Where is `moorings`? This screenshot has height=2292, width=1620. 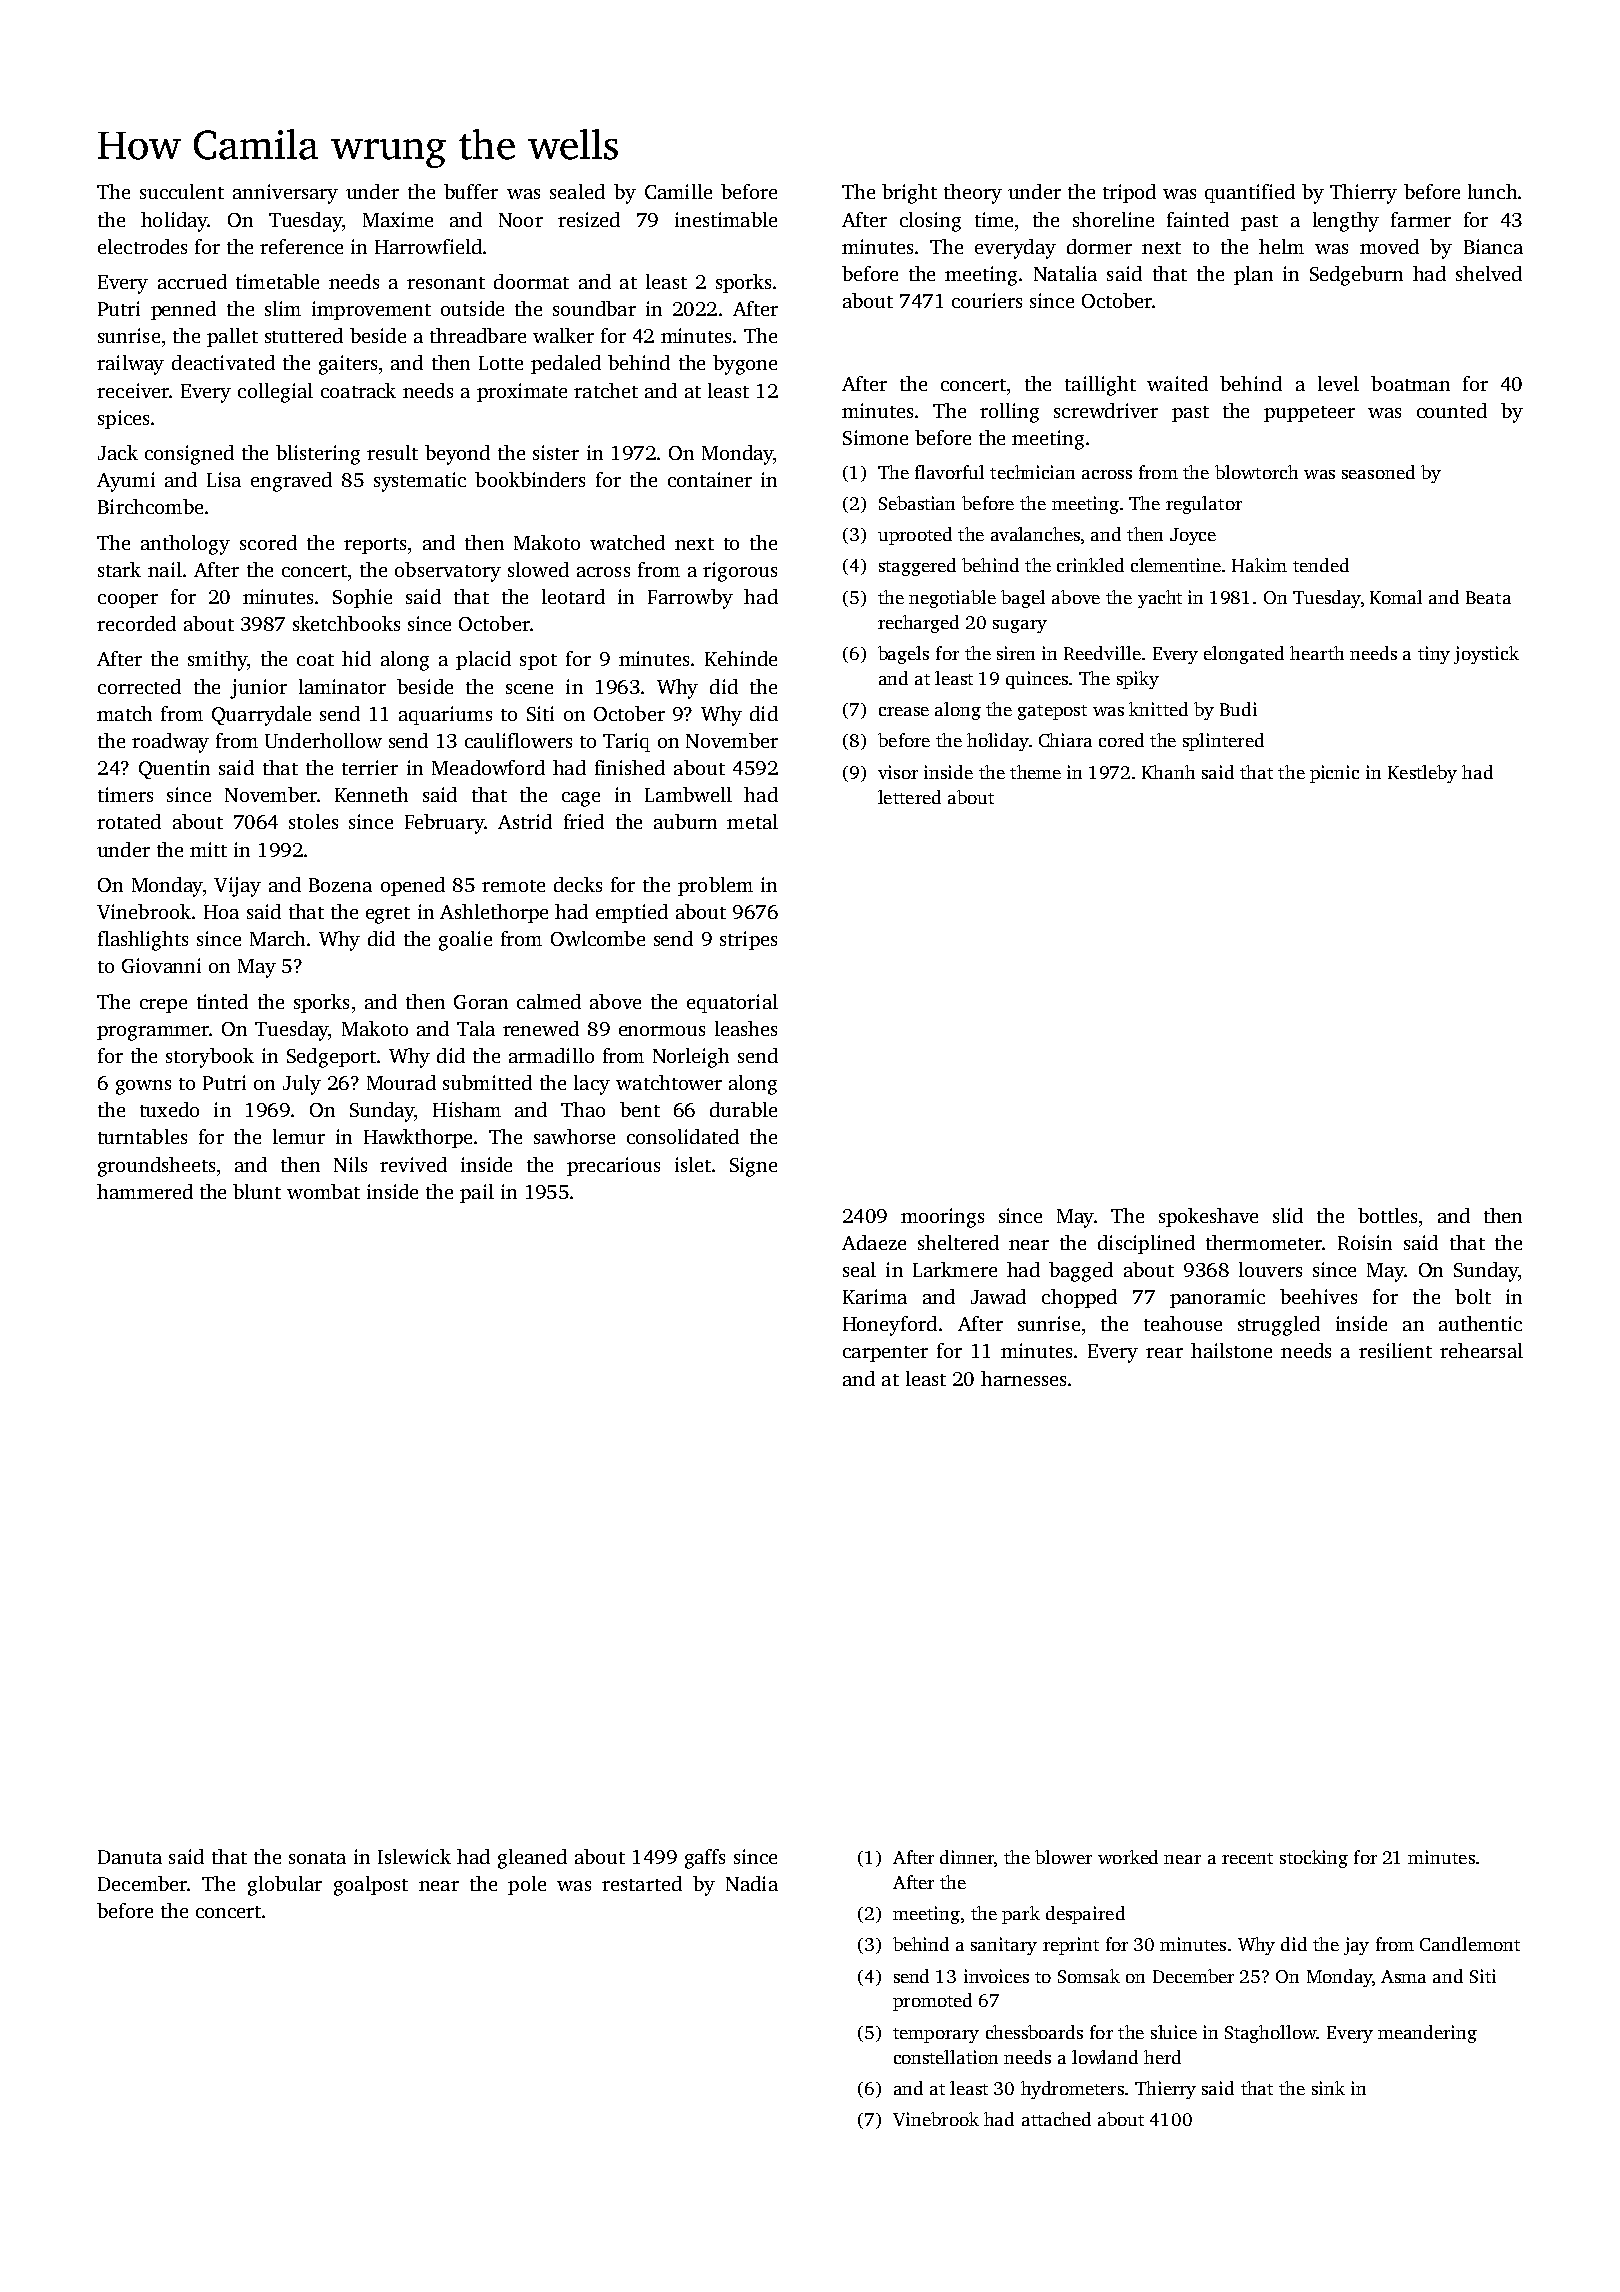 moorings is located at coordinates (942, 1218).
